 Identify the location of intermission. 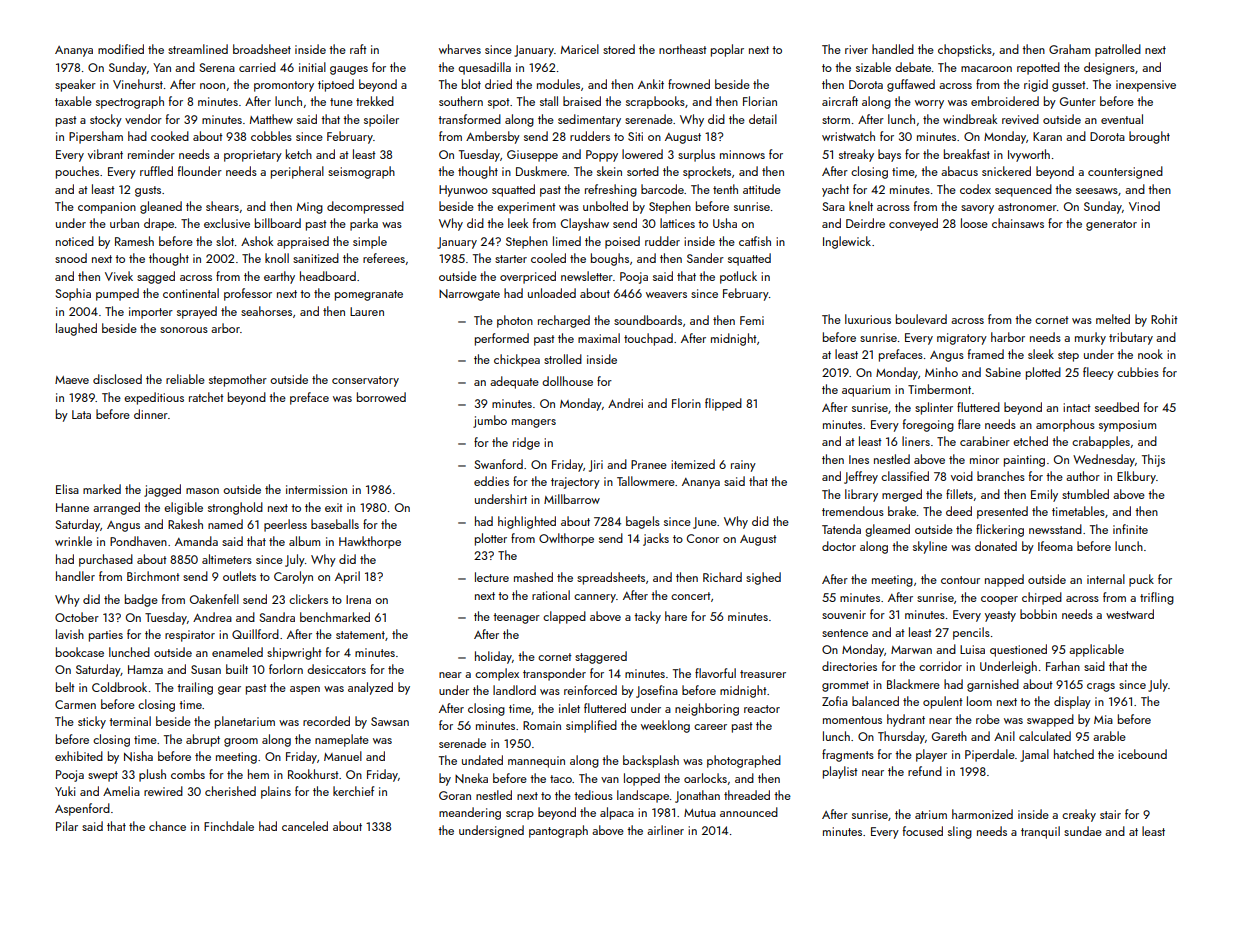
(316, 489).
